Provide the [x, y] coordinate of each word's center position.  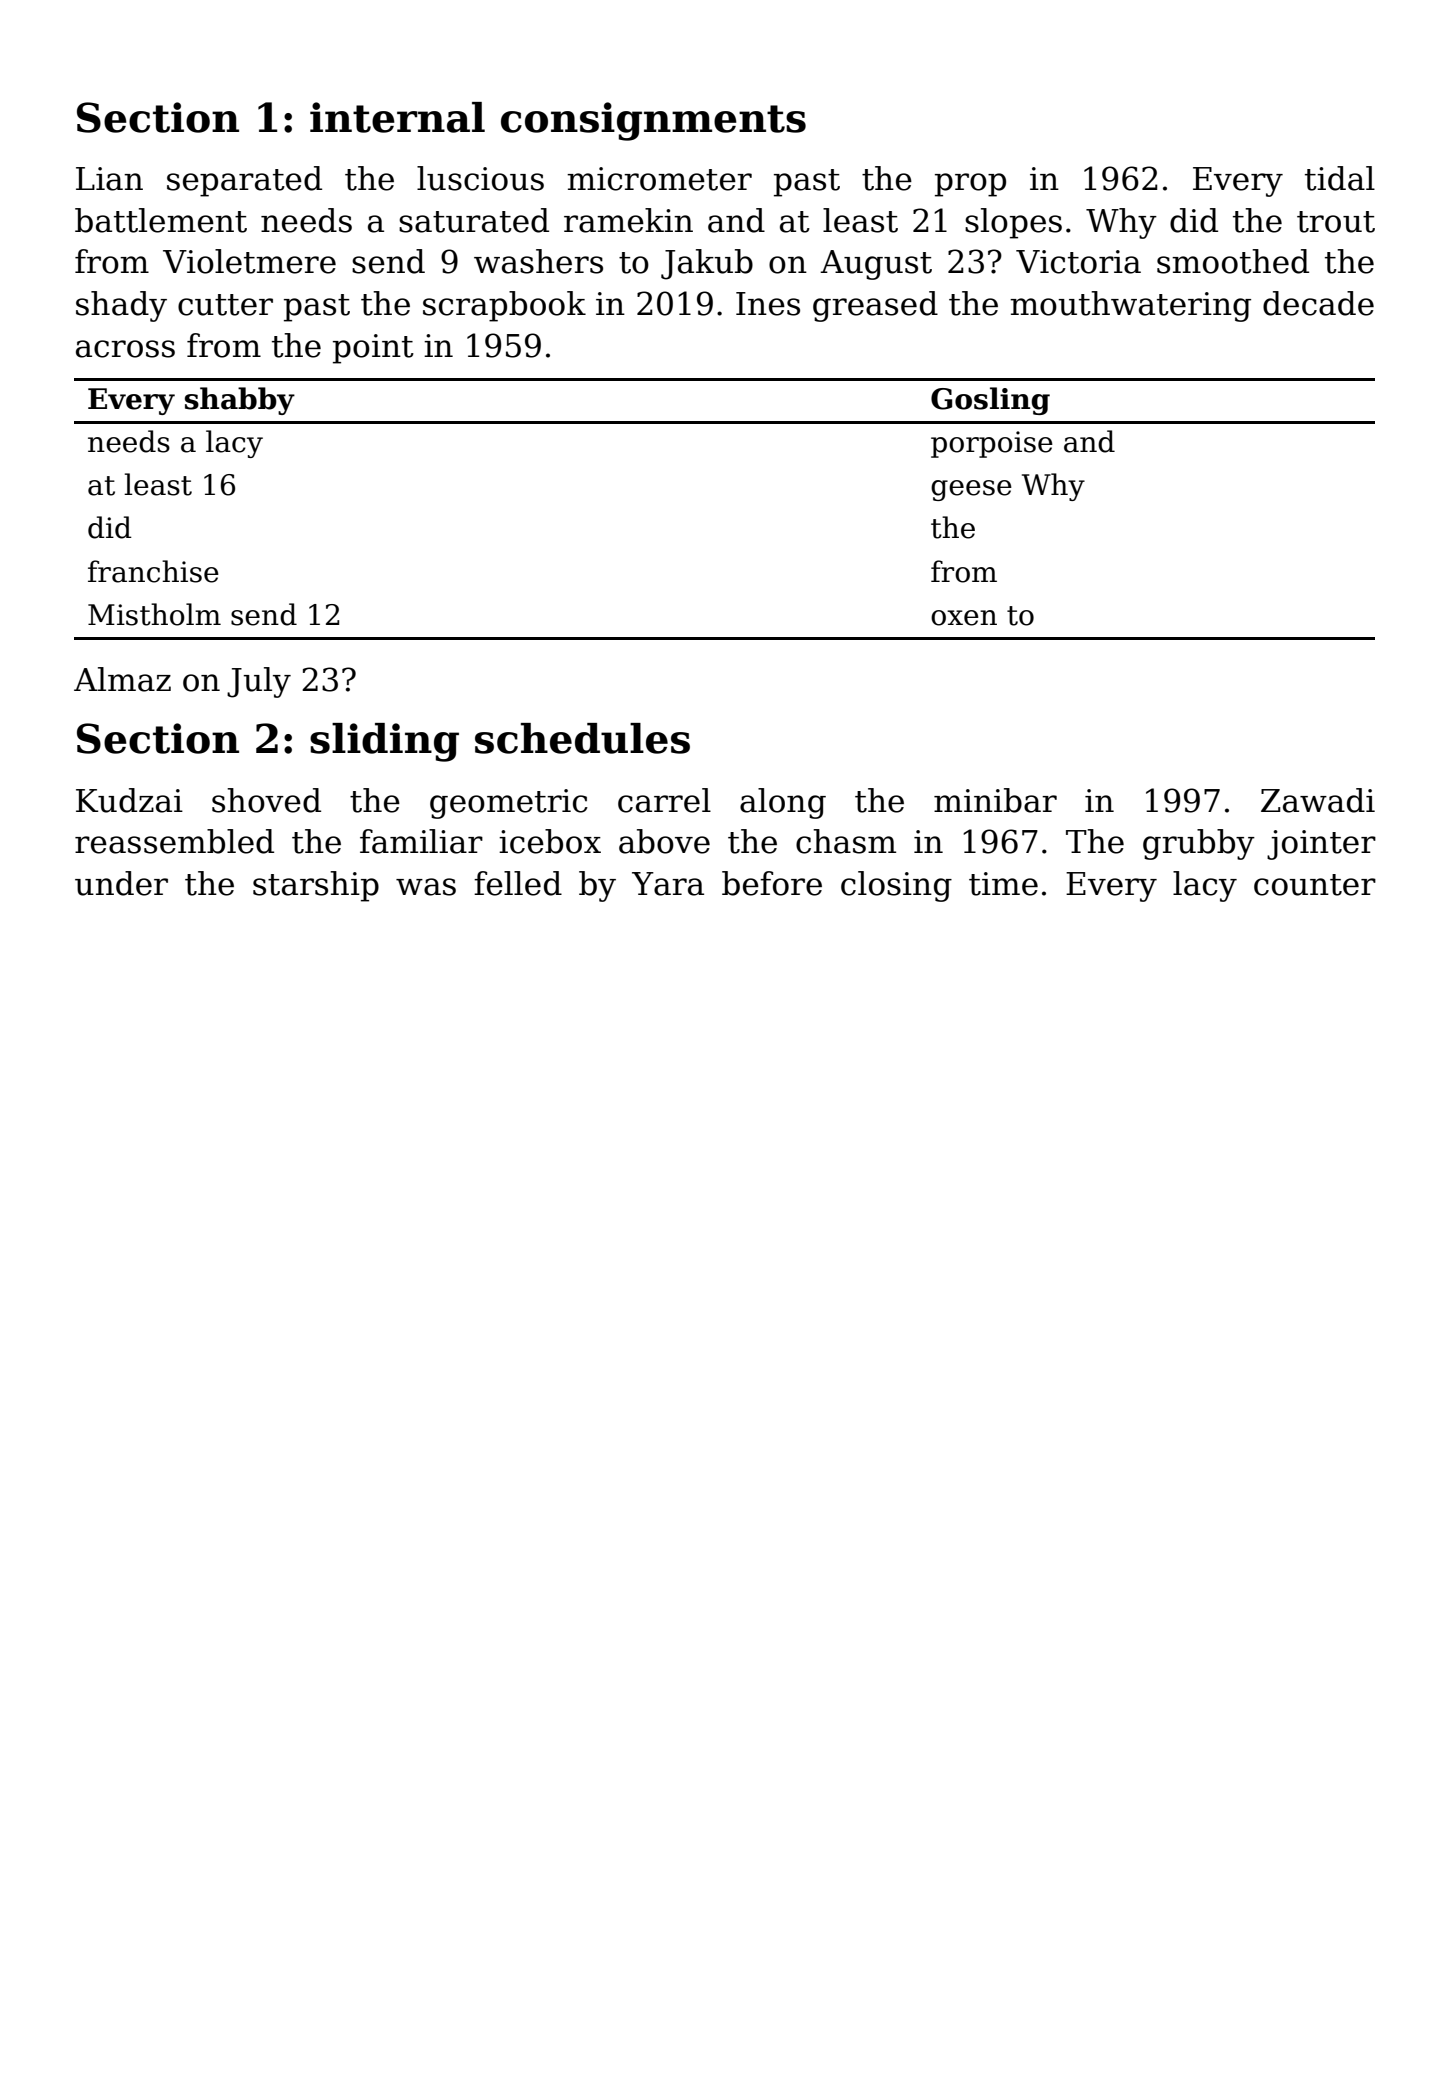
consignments [653, 121]
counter [1315, 885]
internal [397, 117]
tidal [1340, 178]
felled [518, 883]
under [121, 883]
